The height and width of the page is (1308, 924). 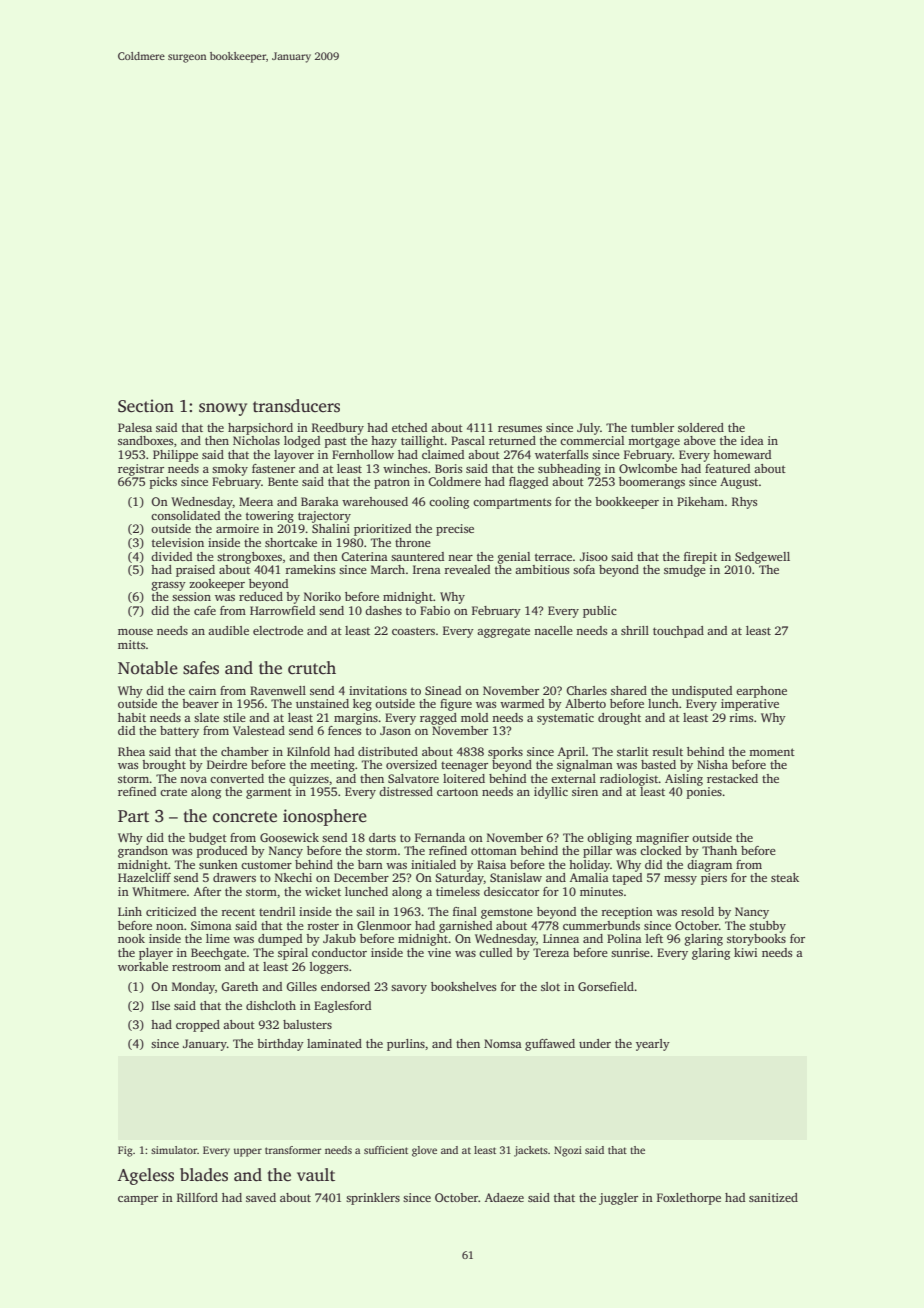 I want to click on tumbler, so click(x=652, y=427).
